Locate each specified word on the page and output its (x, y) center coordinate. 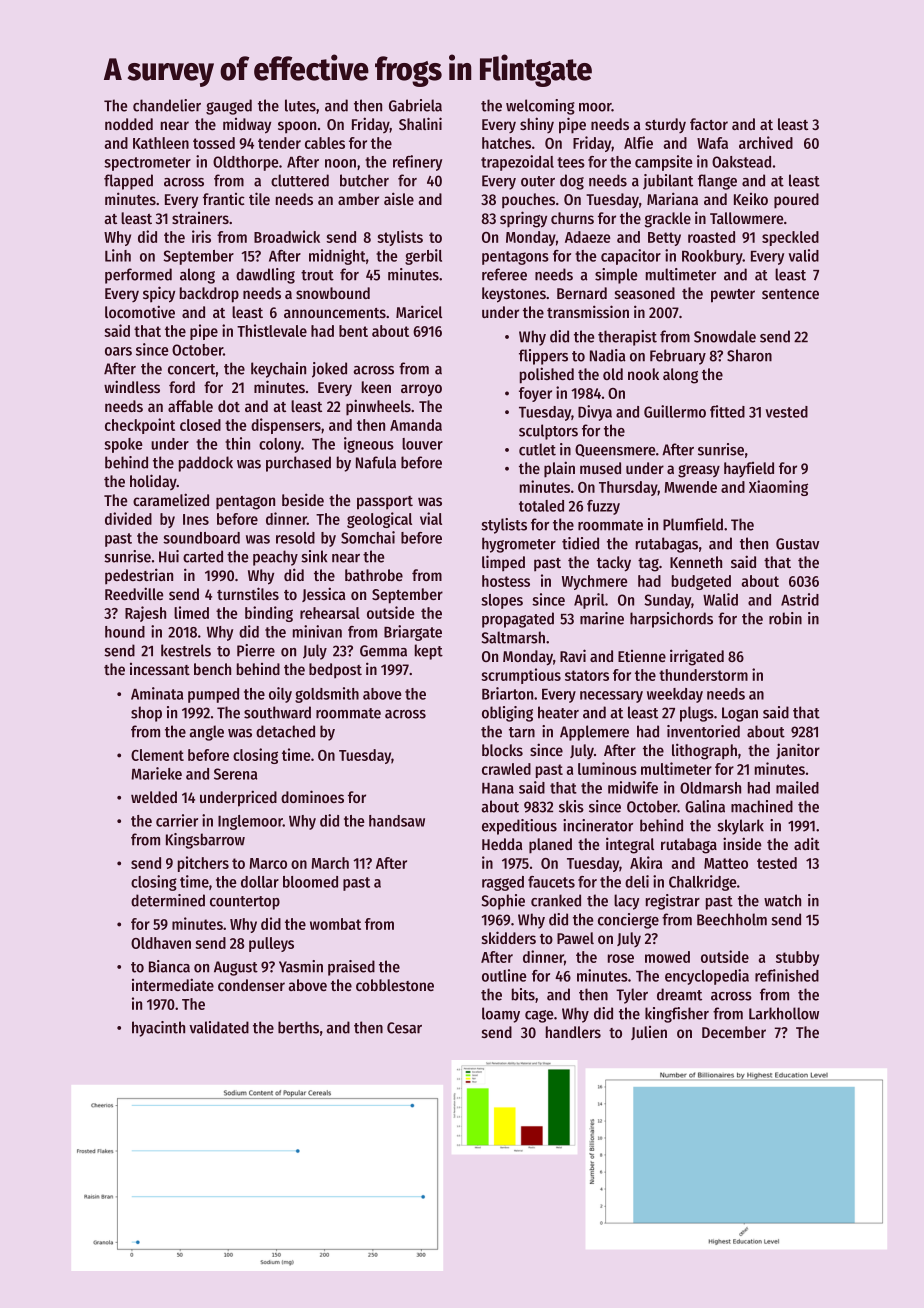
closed (200, 425)
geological (379, 520)
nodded (129, 124)
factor (709, 124)
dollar (260, 882)
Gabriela (415, 105)
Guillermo (675, 411)
